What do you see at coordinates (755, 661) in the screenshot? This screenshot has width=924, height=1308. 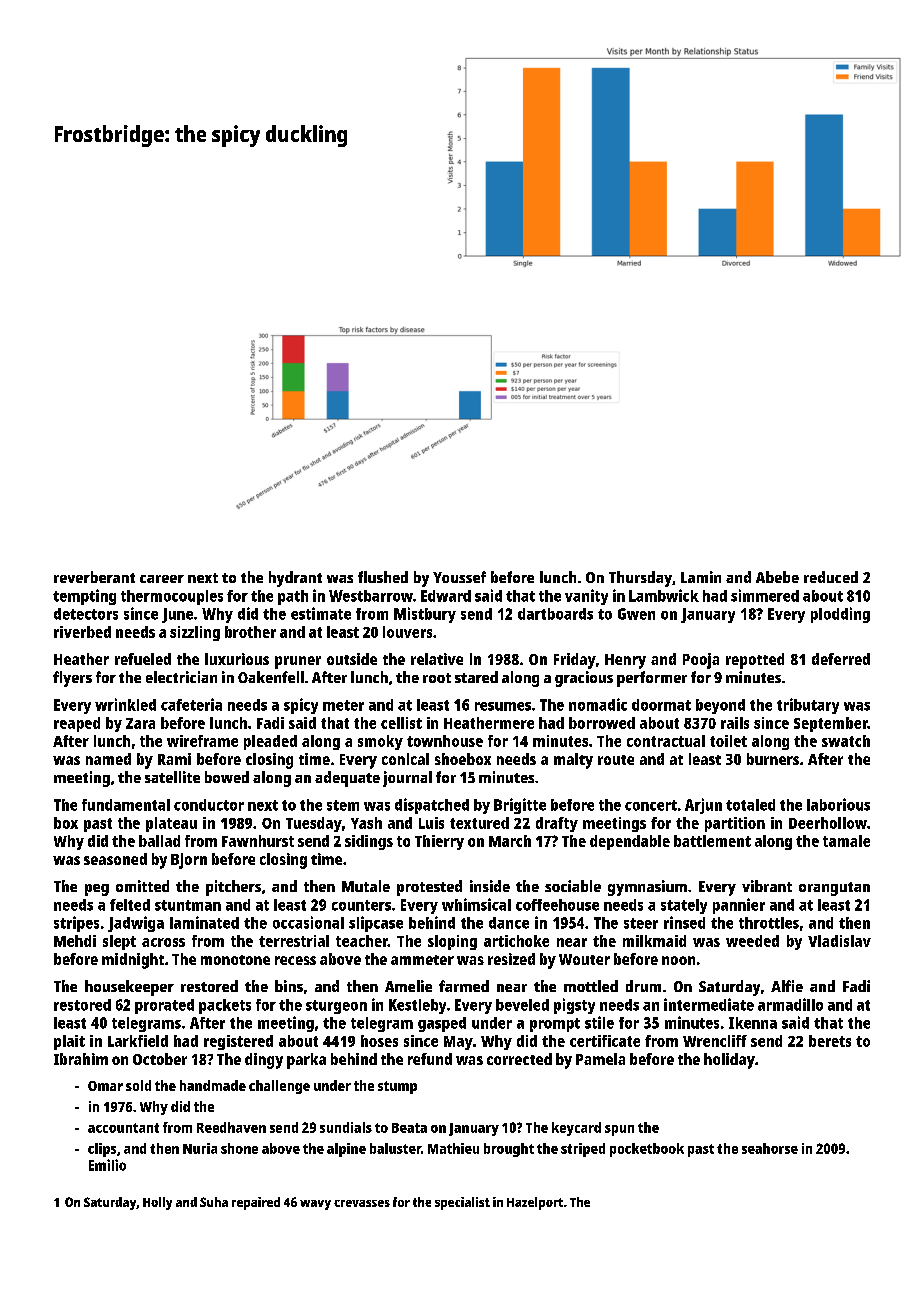 I see `repotted` at bounding box center [755, 661].
